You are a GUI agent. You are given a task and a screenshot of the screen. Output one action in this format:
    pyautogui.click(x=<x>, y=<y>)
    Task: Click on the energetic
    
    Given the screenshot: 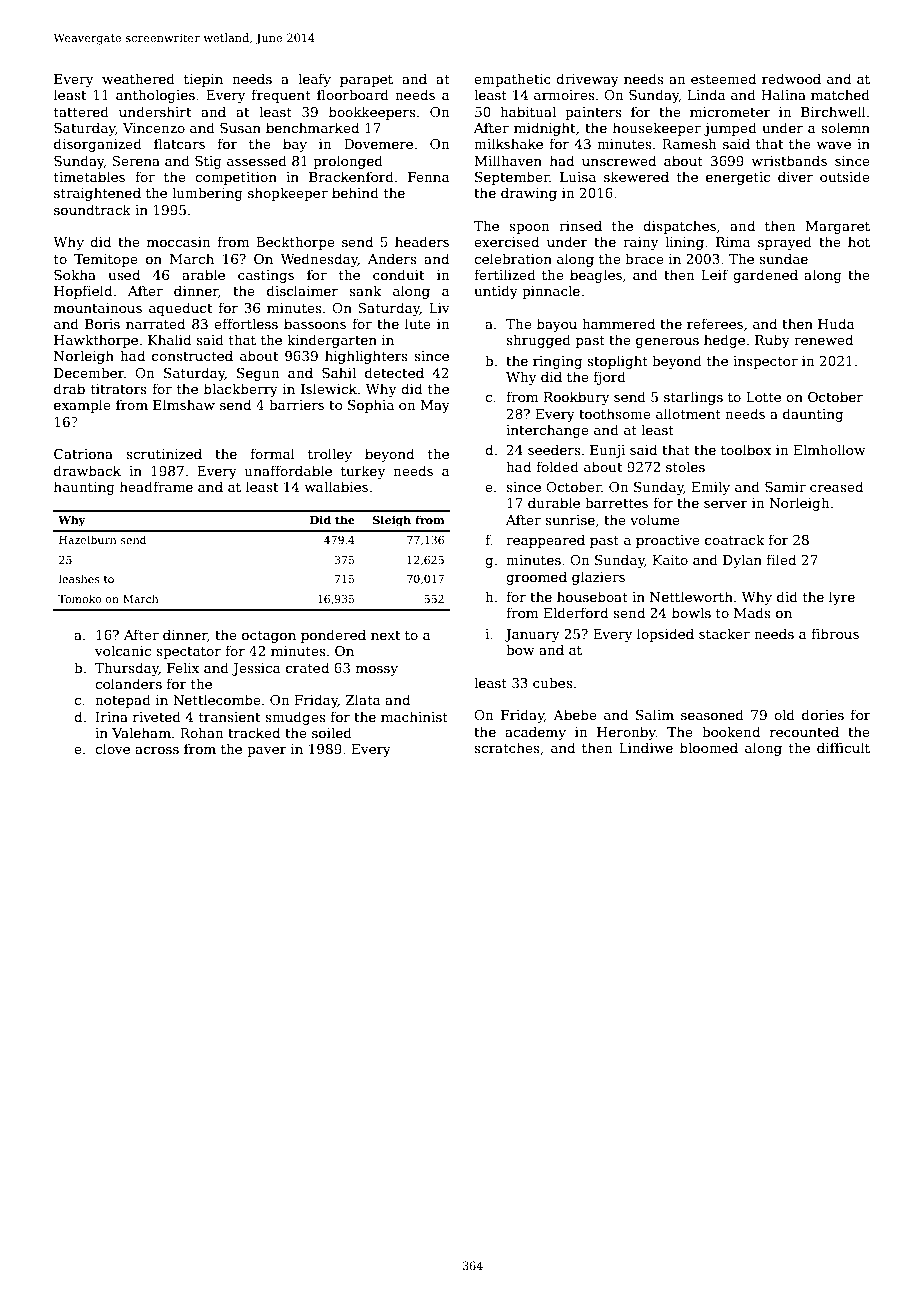 What is the action you would take?
    pyautogui.click(x=738, y=178)
